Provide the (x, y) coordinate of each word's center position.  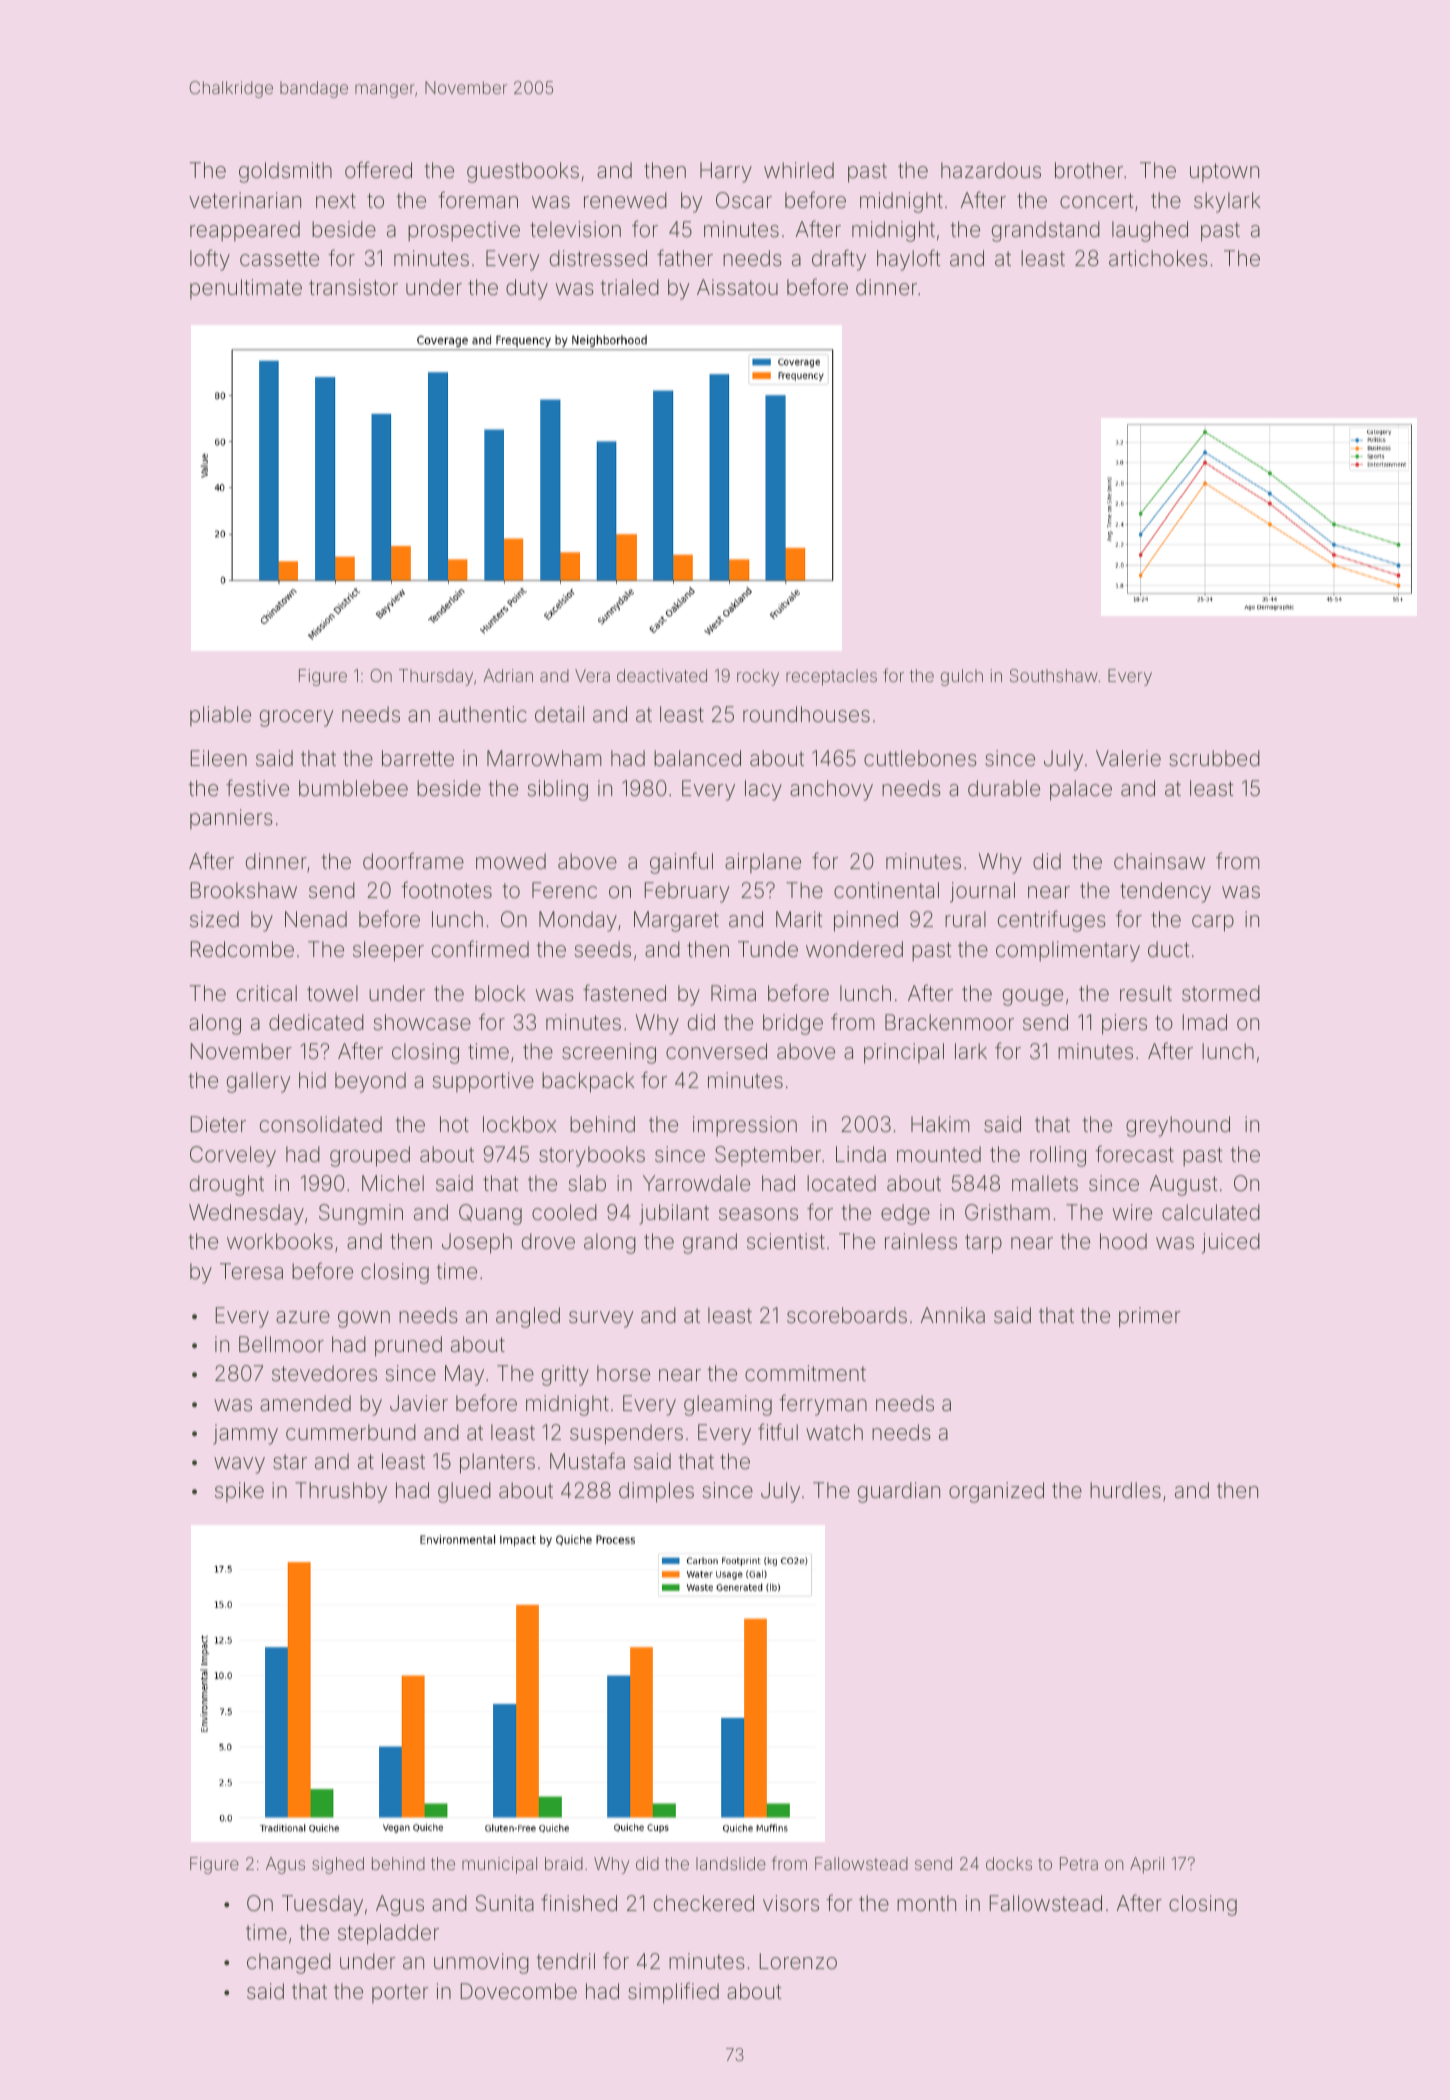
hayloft (908, 260)
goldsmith (285, 172)
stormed (1221, 993)
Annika (953, 1315)
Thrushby (341, 1492)
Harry (726, 172)
